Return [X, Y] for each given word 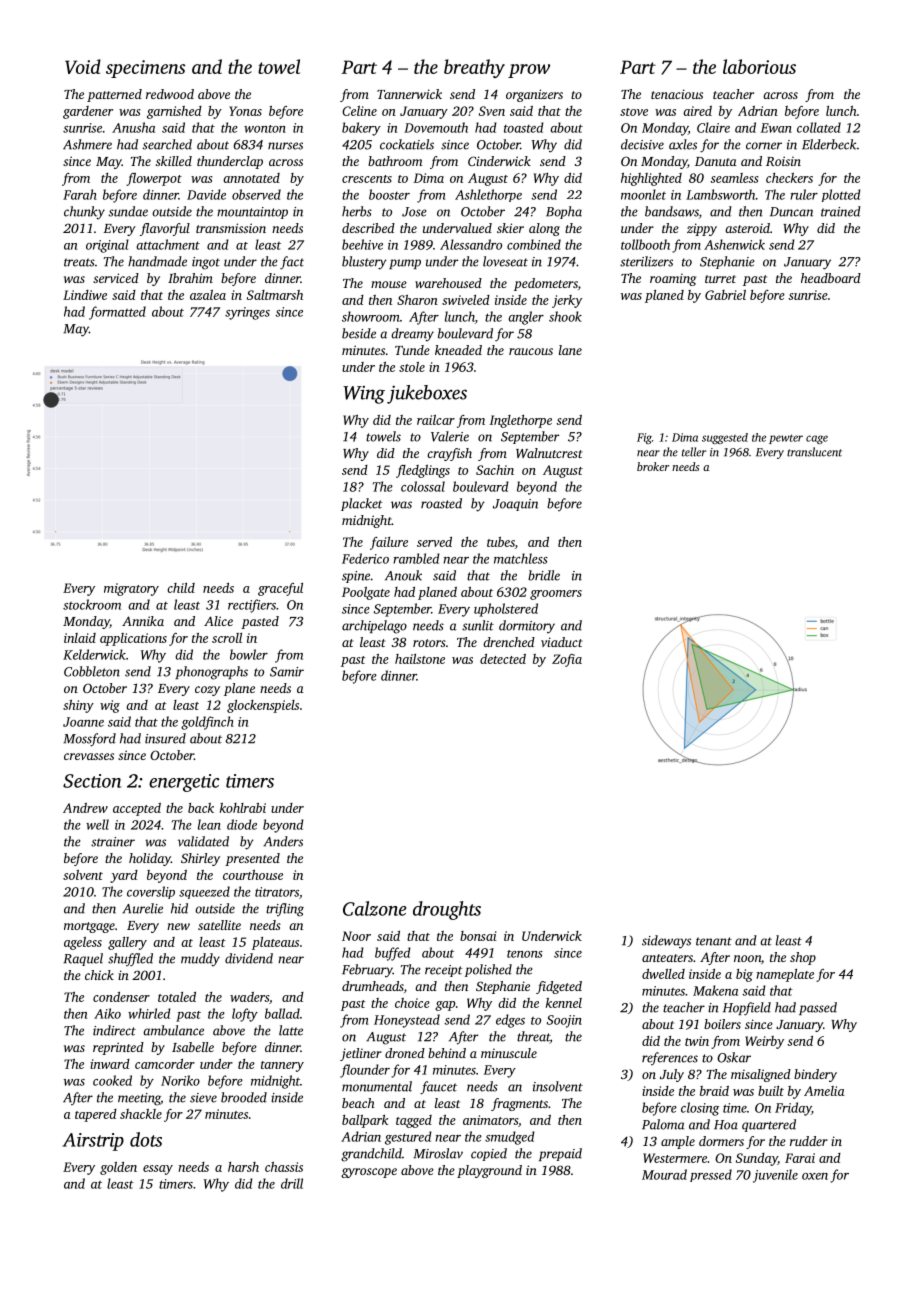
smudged [510, 1138]
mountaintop [252, 213]
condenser [121, 997]
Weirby [764, 1042]
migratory [131, 589]
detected [503, 659]
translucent [814, 452]
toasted [524, 127]
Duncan [791, 212]
